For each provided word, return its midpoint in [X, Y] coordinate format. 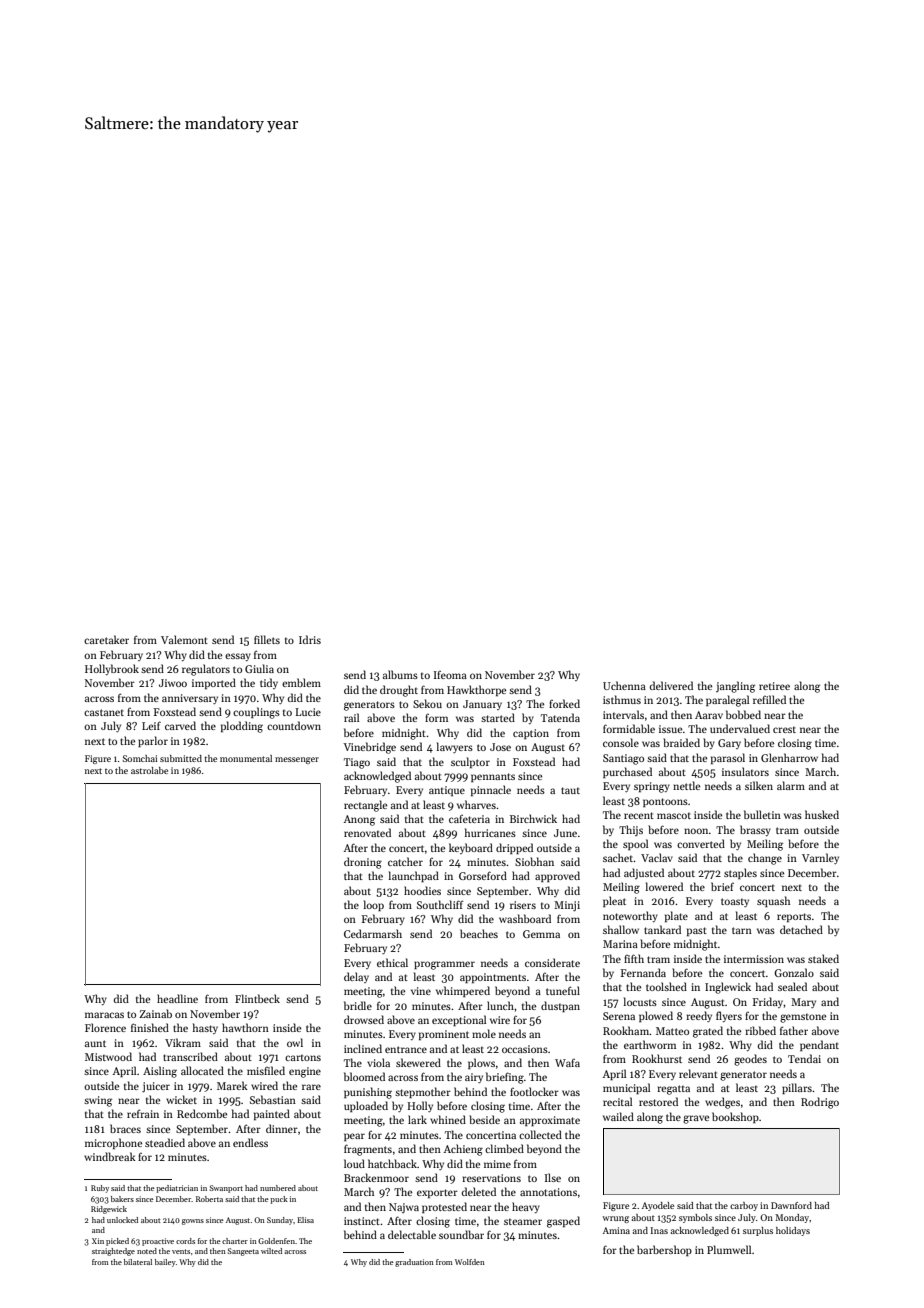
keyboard [471, 848]
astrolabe [149, 770]
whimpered [463, 991]
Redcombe [202, 1113]
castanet [104, 712]
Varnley [820, 858]
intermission [754, 959]
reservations [491, 1178]
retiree [774, 686]
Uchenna [624, 685]
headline [177, 998]
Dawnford [791, 1205]
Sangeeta [243, 1252]
